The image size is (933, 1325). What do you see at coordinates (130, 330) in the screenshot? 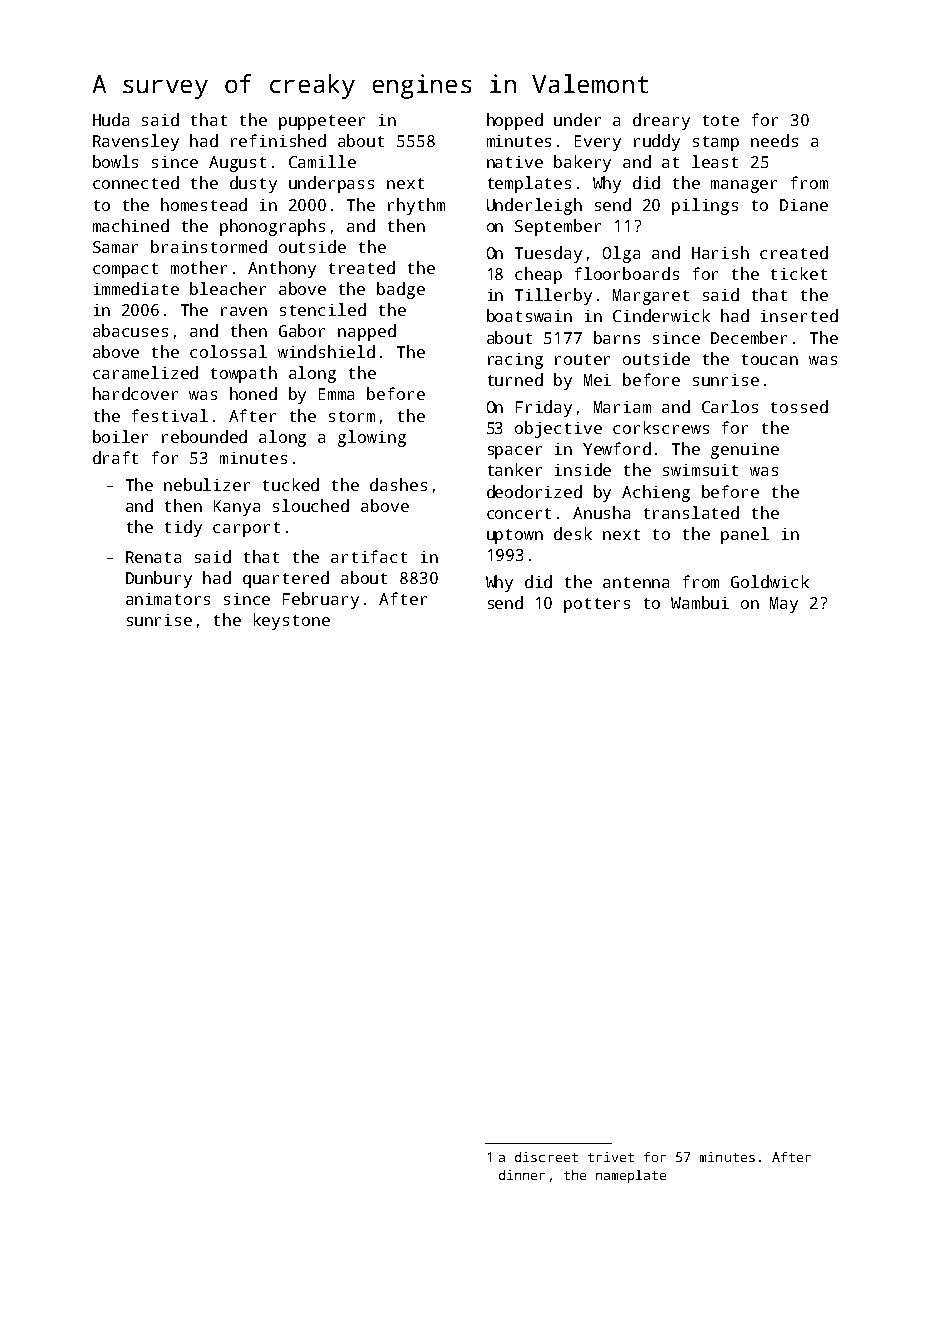
I see `abacuses` at bounding box center [130, 330].
